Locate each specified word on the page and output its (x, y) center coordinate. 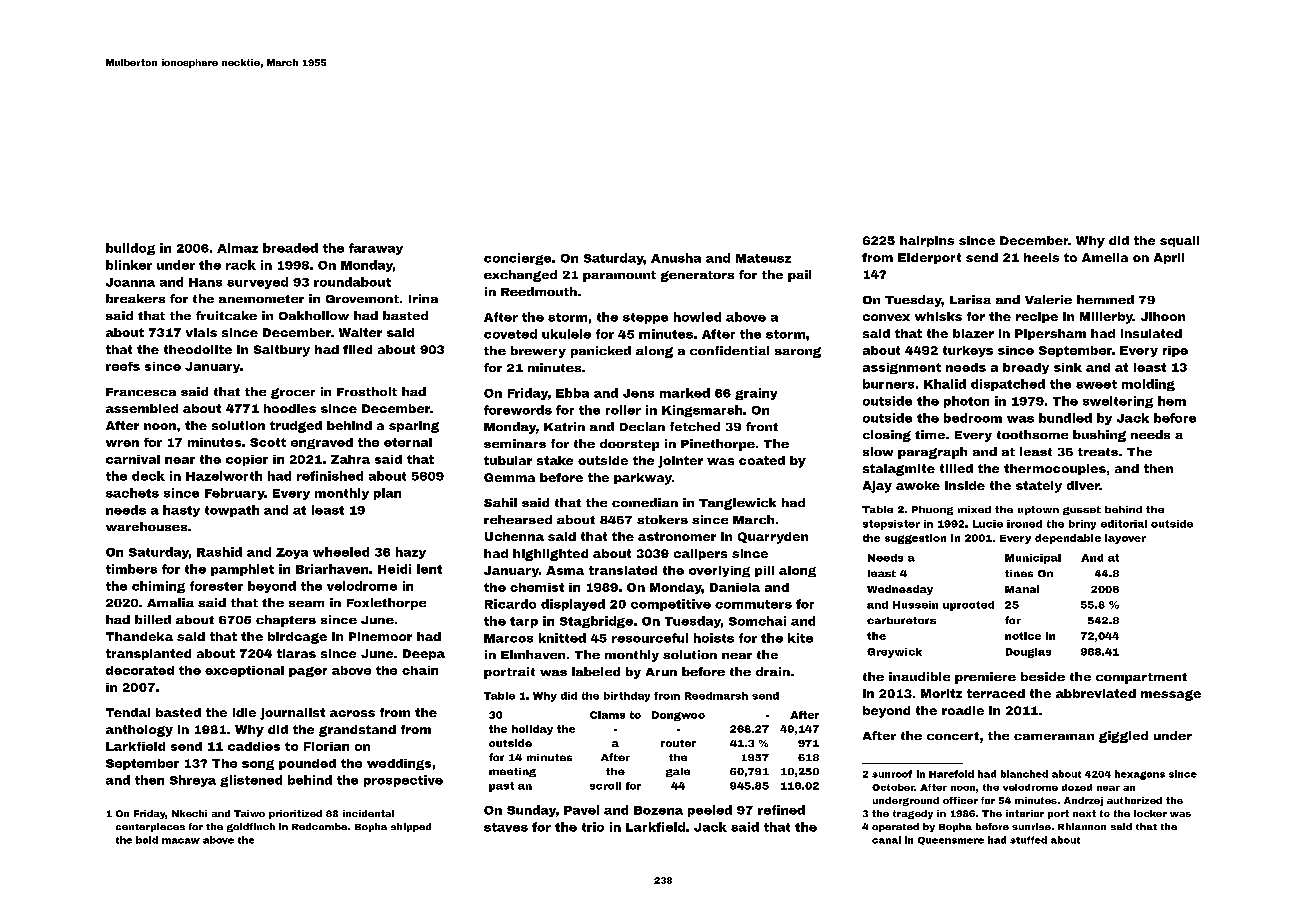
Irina (423, 298)
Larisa (970, 299)
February (235, 494)
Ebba (572, 393)
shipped (411, 827)
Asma (565, 570)
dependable (1068, 539)
